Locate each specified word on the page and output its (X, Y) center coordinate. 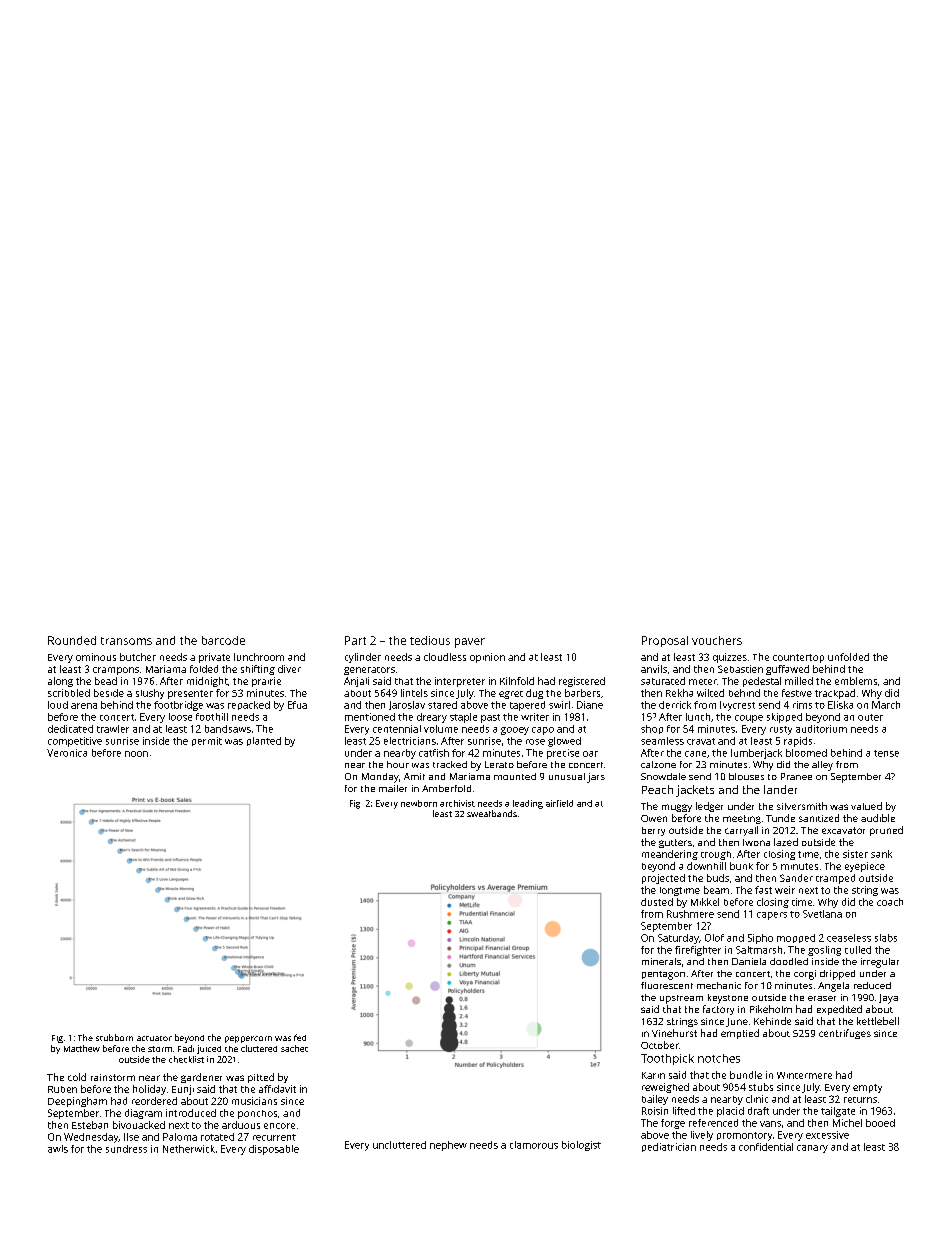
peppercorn (248, 1039)
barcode (223, 640)
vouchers (717, 640)
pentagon (663, 975)
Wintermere (804, 1075)
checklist (186, 1059)
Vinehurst (674, 1033)
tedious (430, 640)
